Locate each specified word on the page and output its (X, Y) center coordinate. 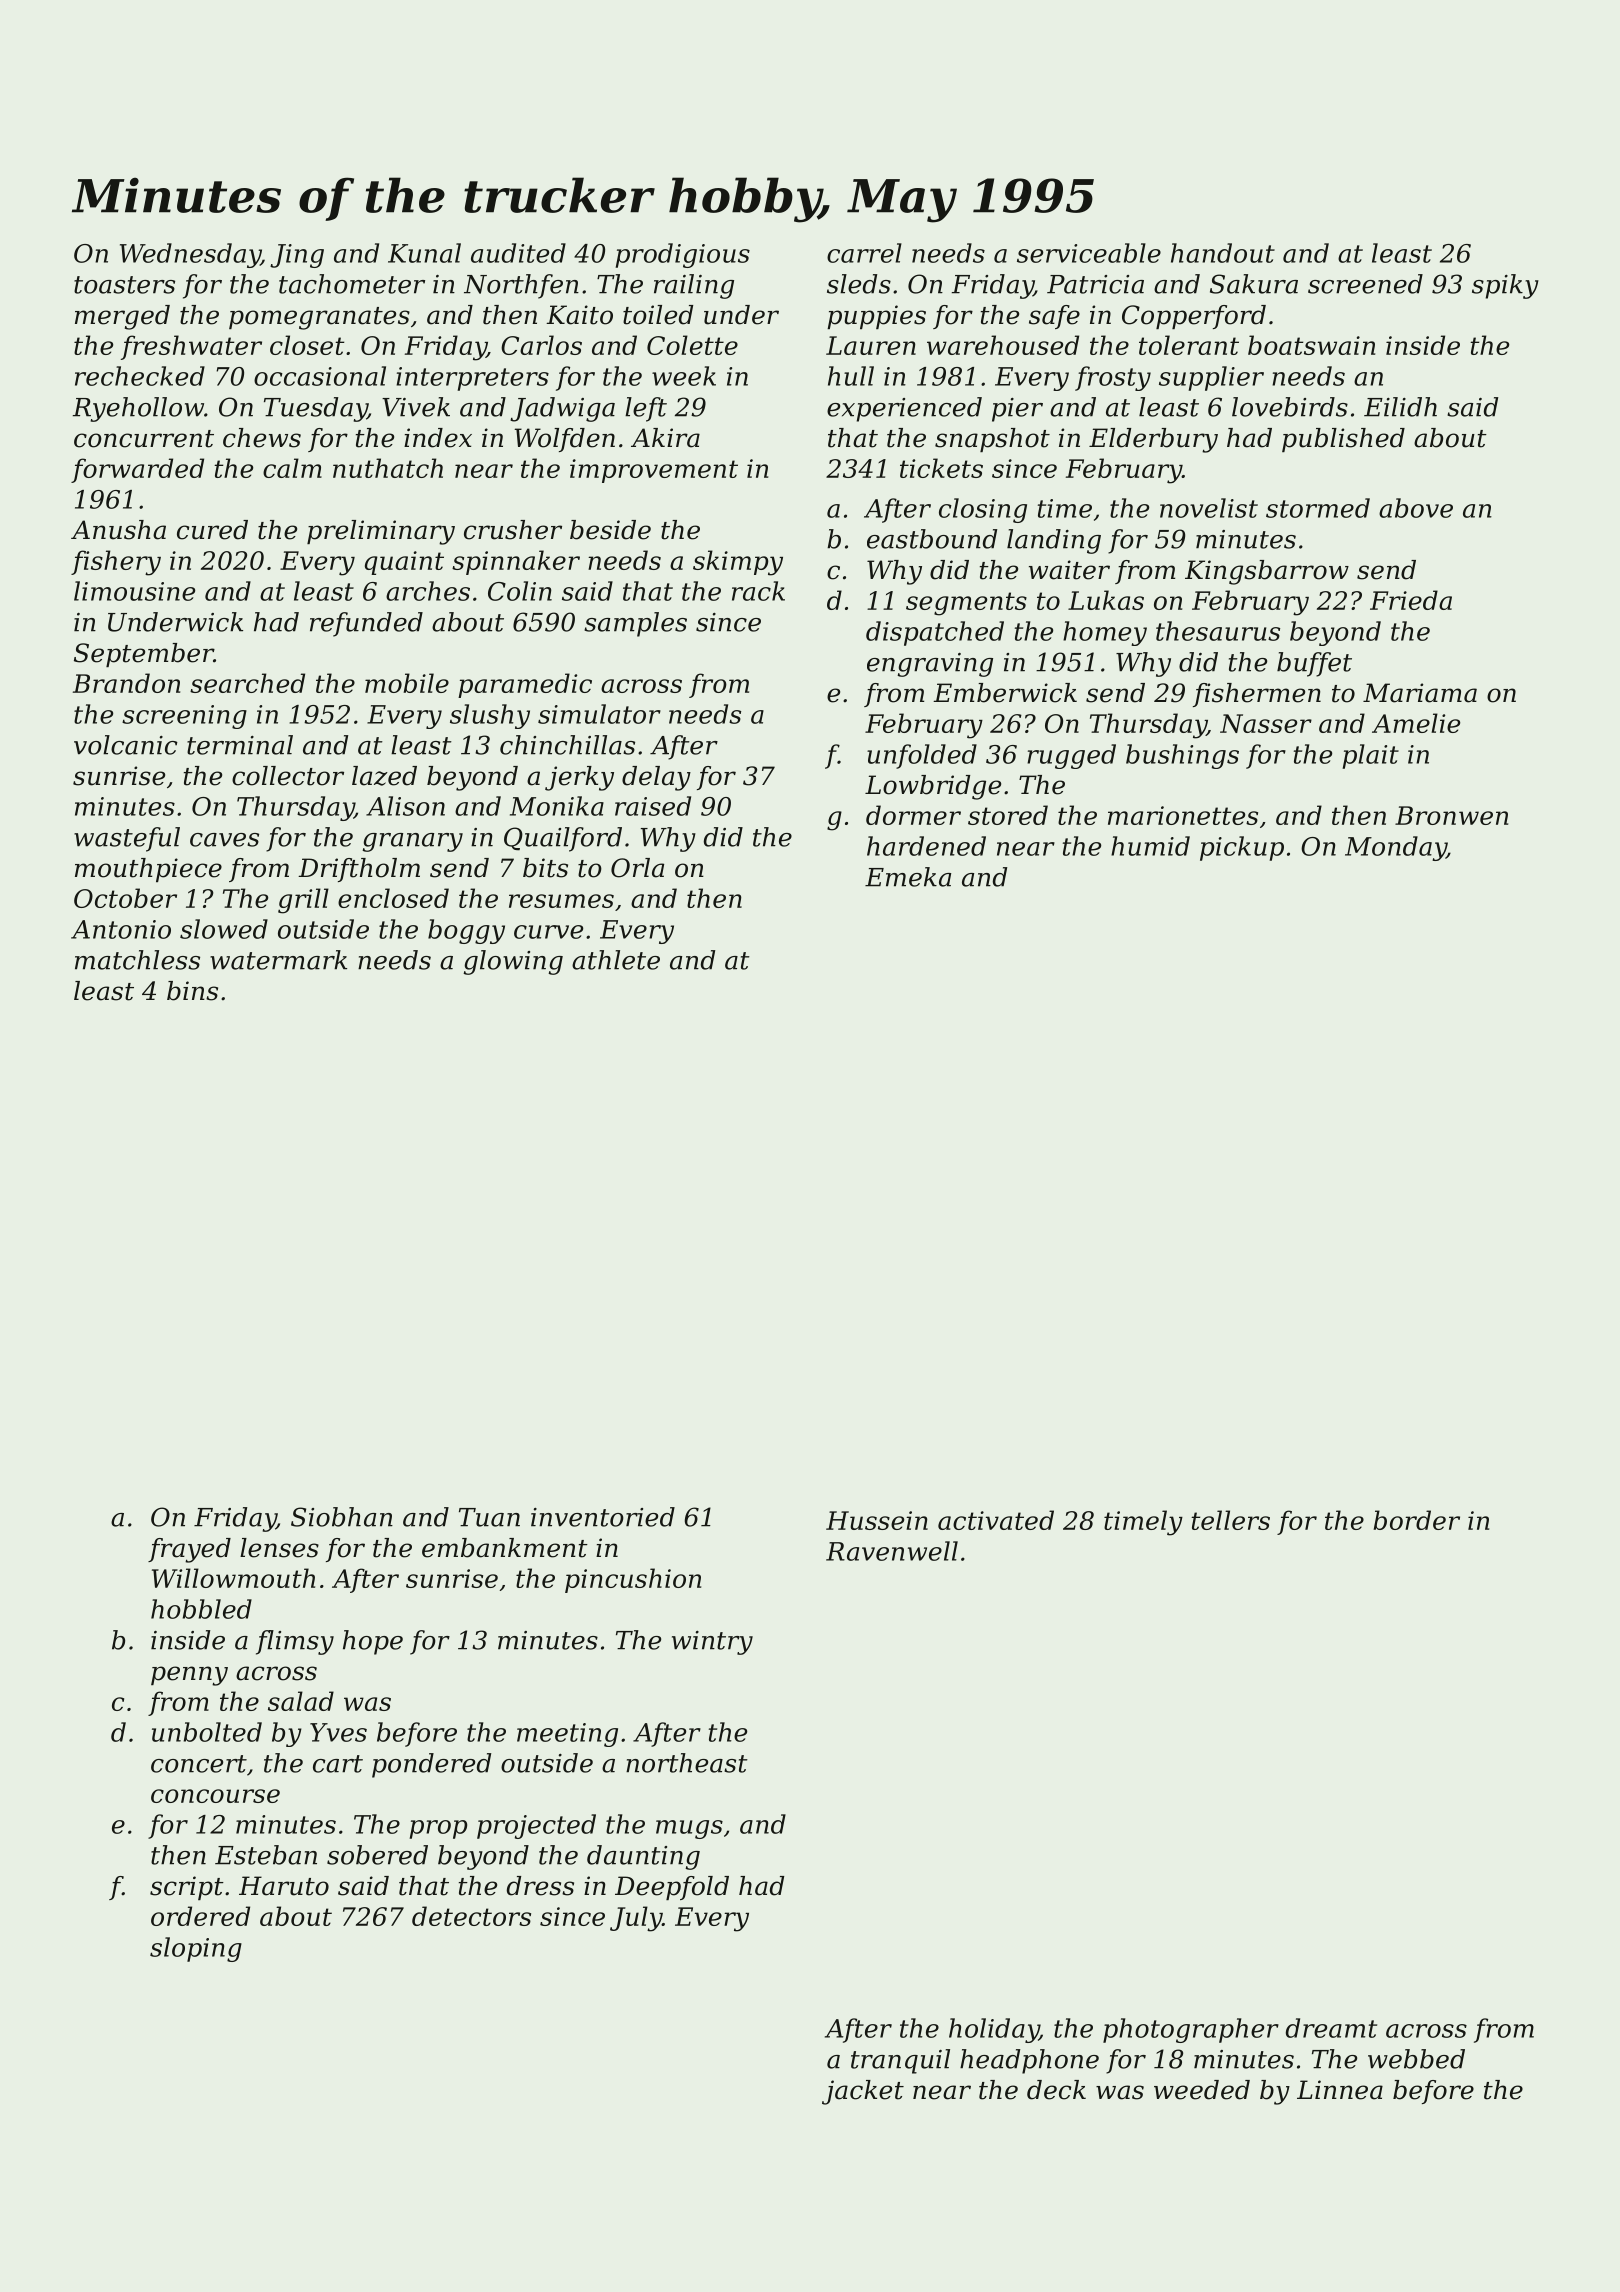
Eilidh (1400, 407)
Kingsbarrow (1267, 572)
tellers (1230, 1520)
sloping (196, 1949)
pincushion (633, 1580)
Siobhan (342, 1517)
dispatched (935, 633)
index (438, 438)
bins (192, 991)
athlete (616, 960)
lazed (384, 776)
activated (996, 1520)
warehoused (1003, 345)
